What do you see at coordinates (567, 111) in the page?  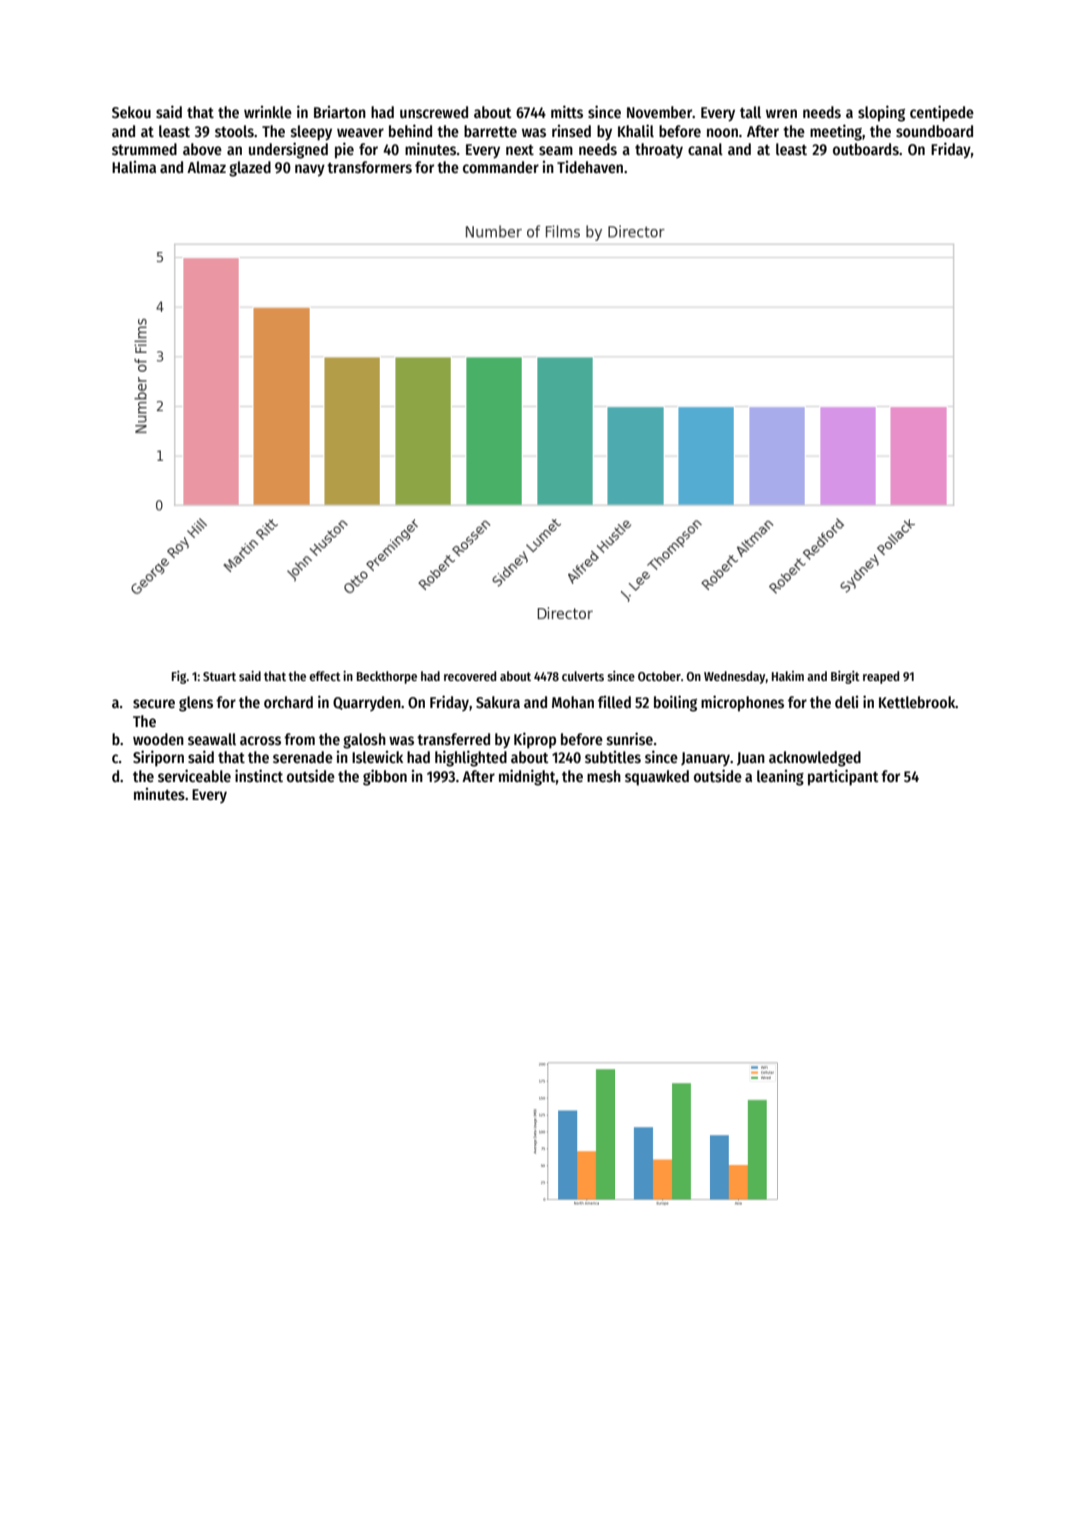 I see `mitts` at bounding box center [567, 111].
